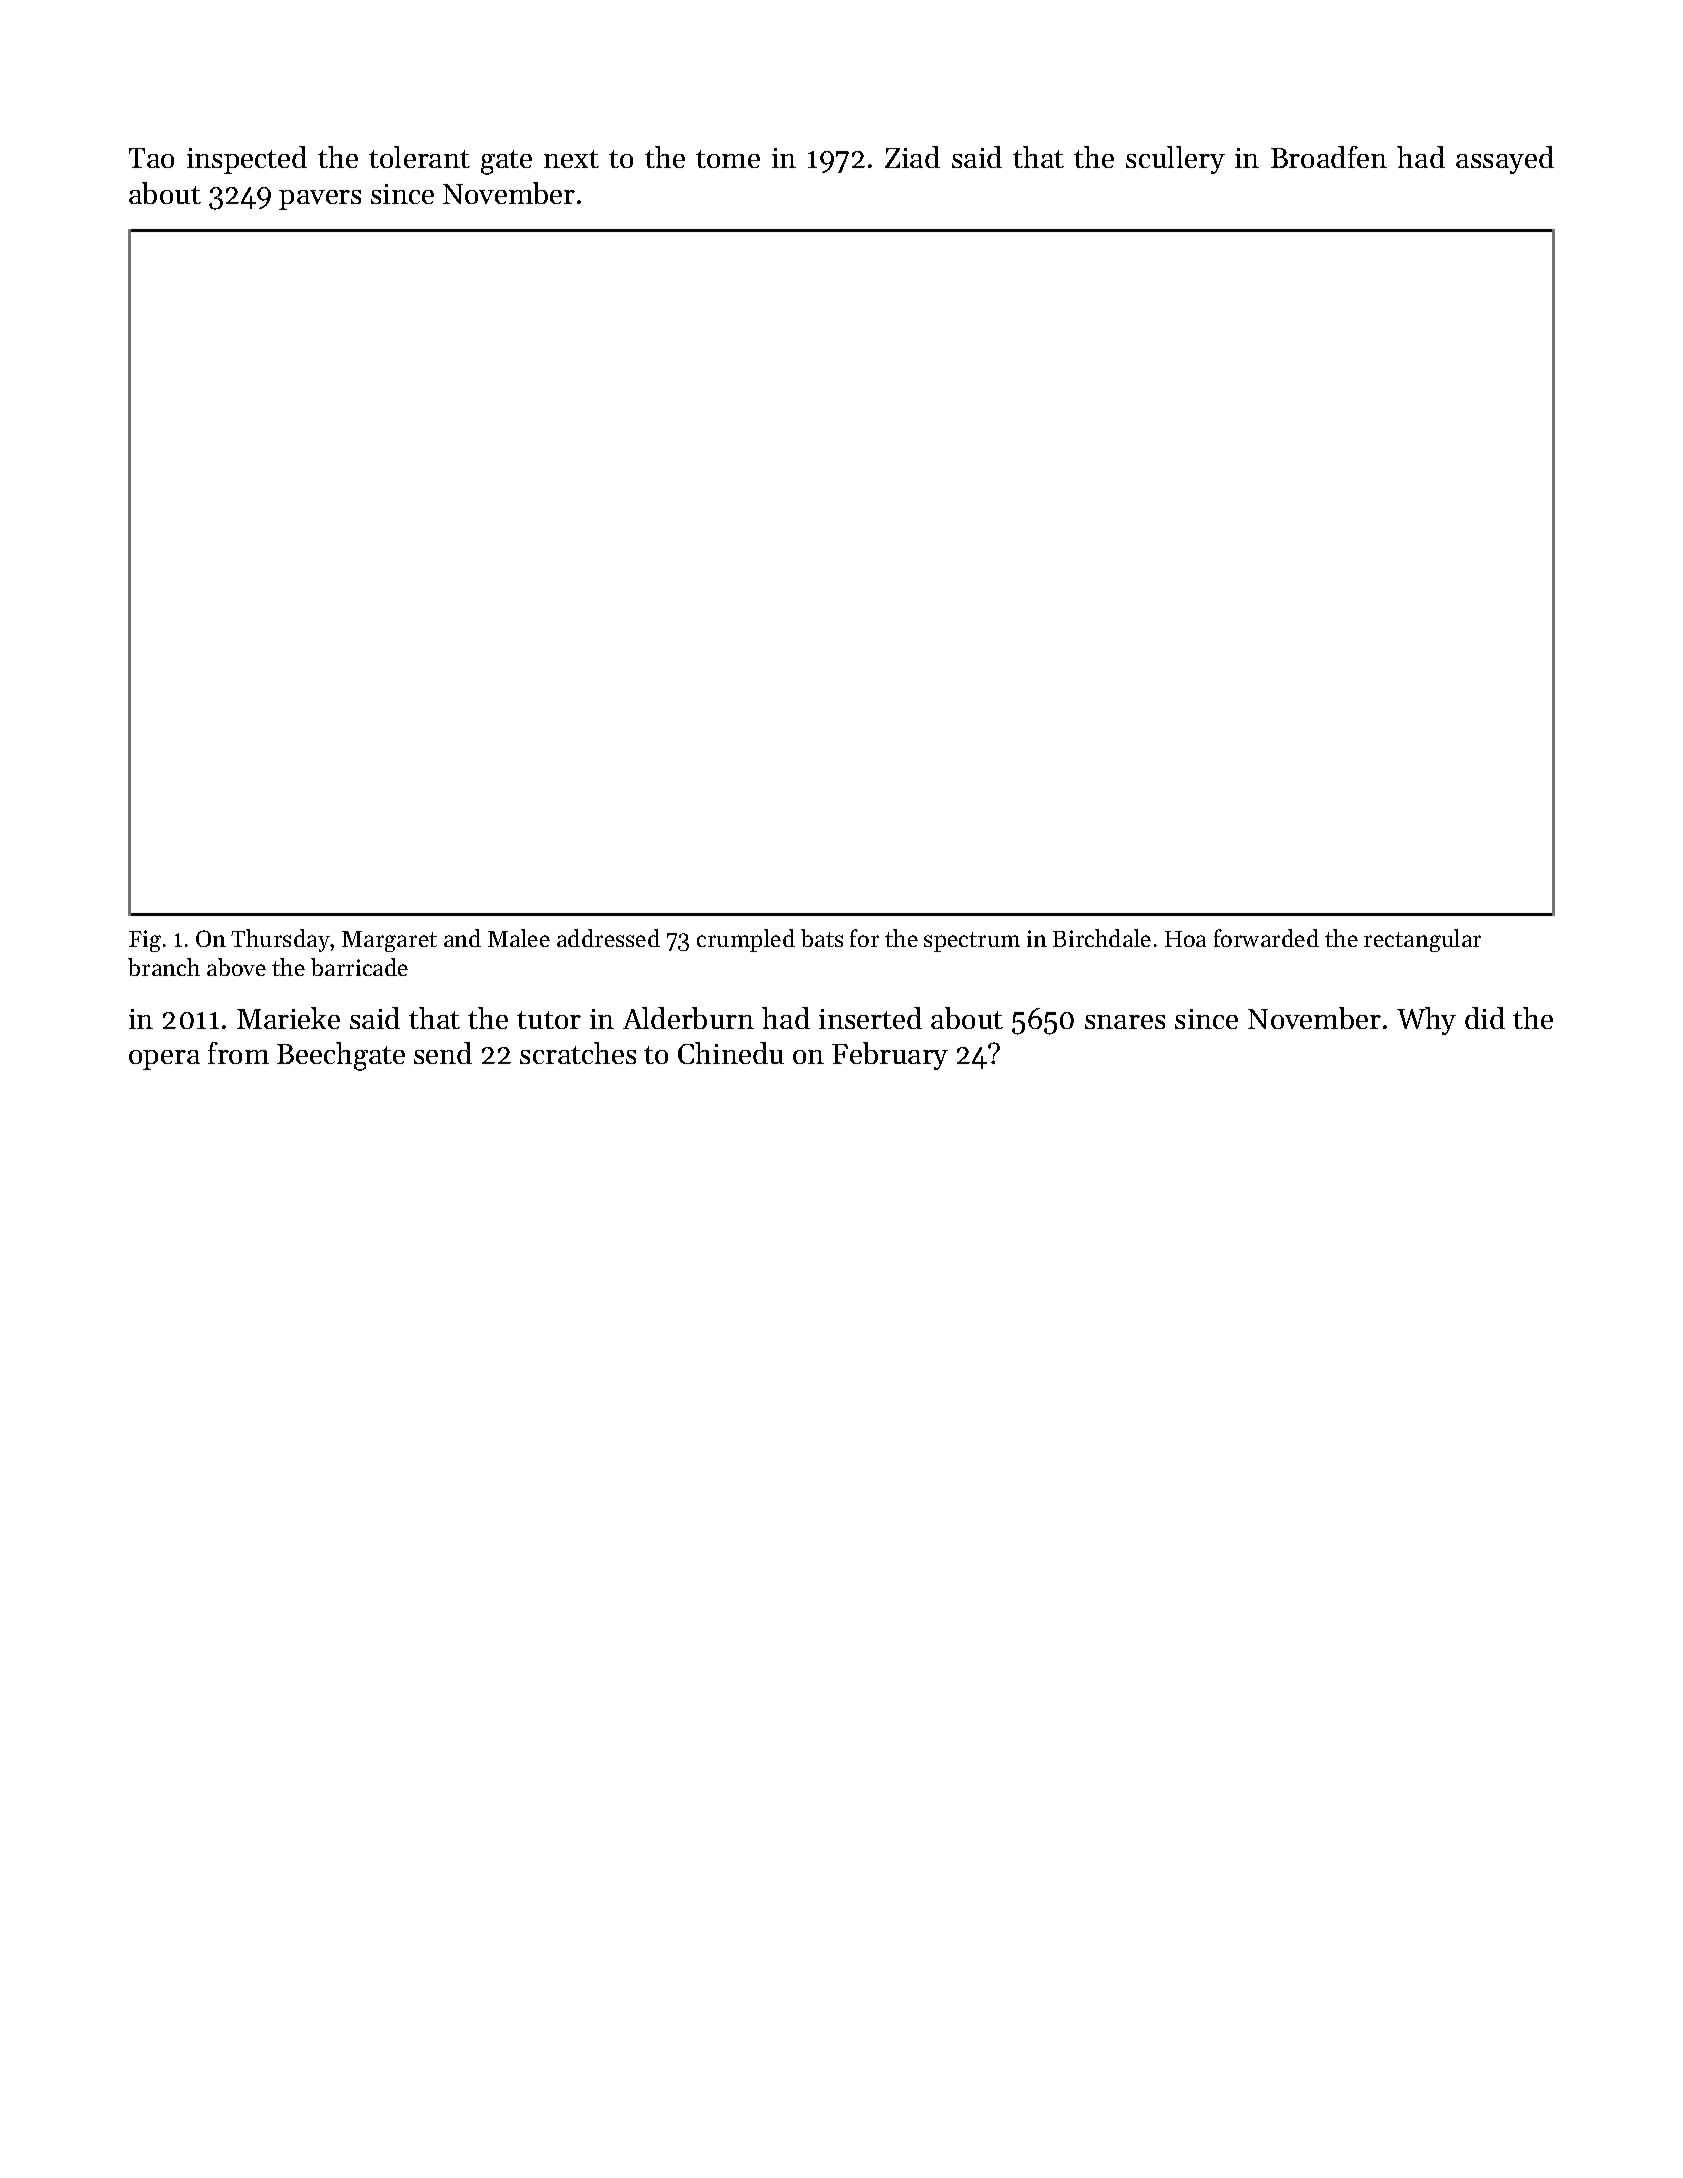 This image has height=2178, width=1683. Describe the element at coordinates (1266, 938) in the image. I see `forwarded` at that location.
